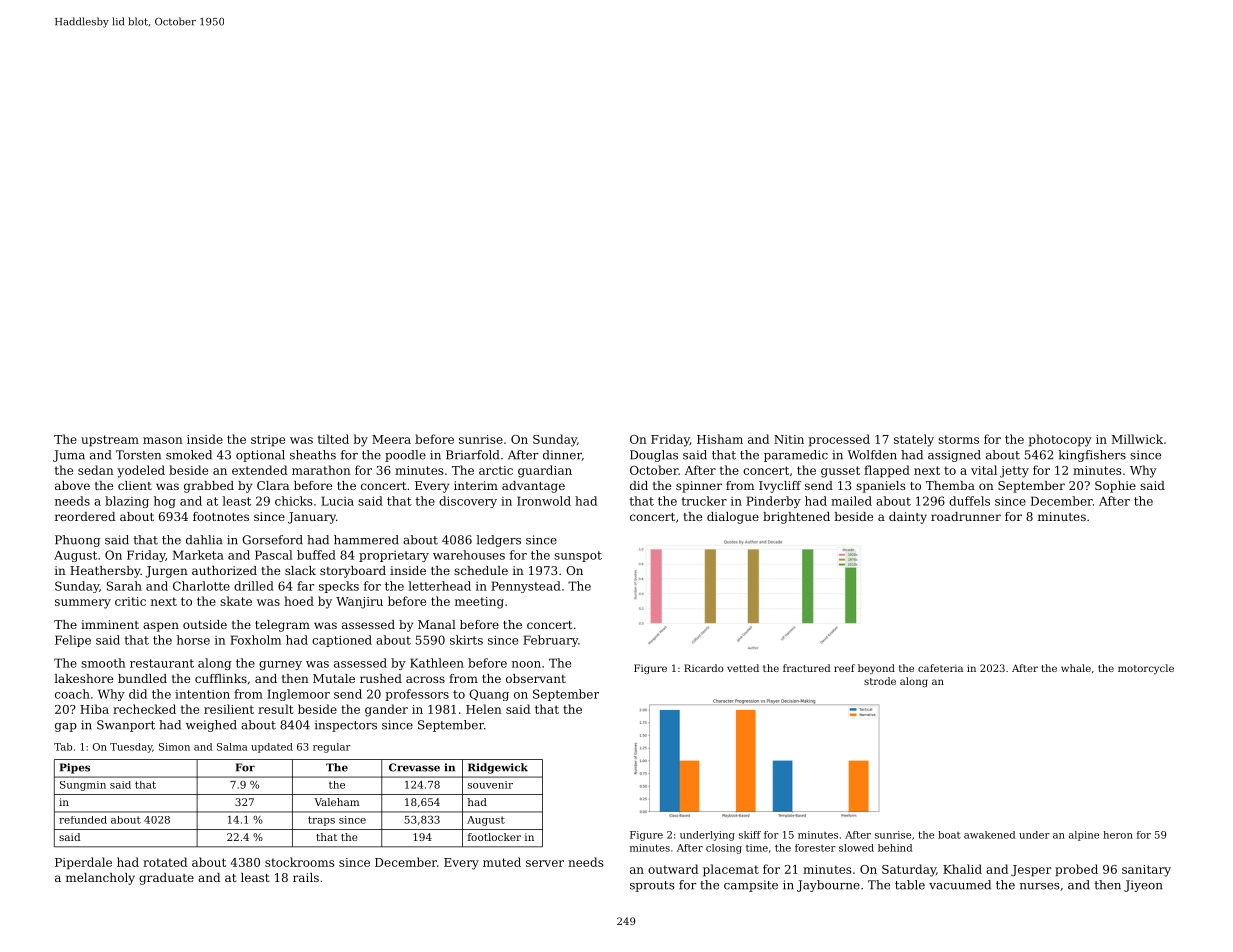 Image resolution: width=1233 pixels, height=952 pixels. I want to click on captioned, so click(342, 641).
